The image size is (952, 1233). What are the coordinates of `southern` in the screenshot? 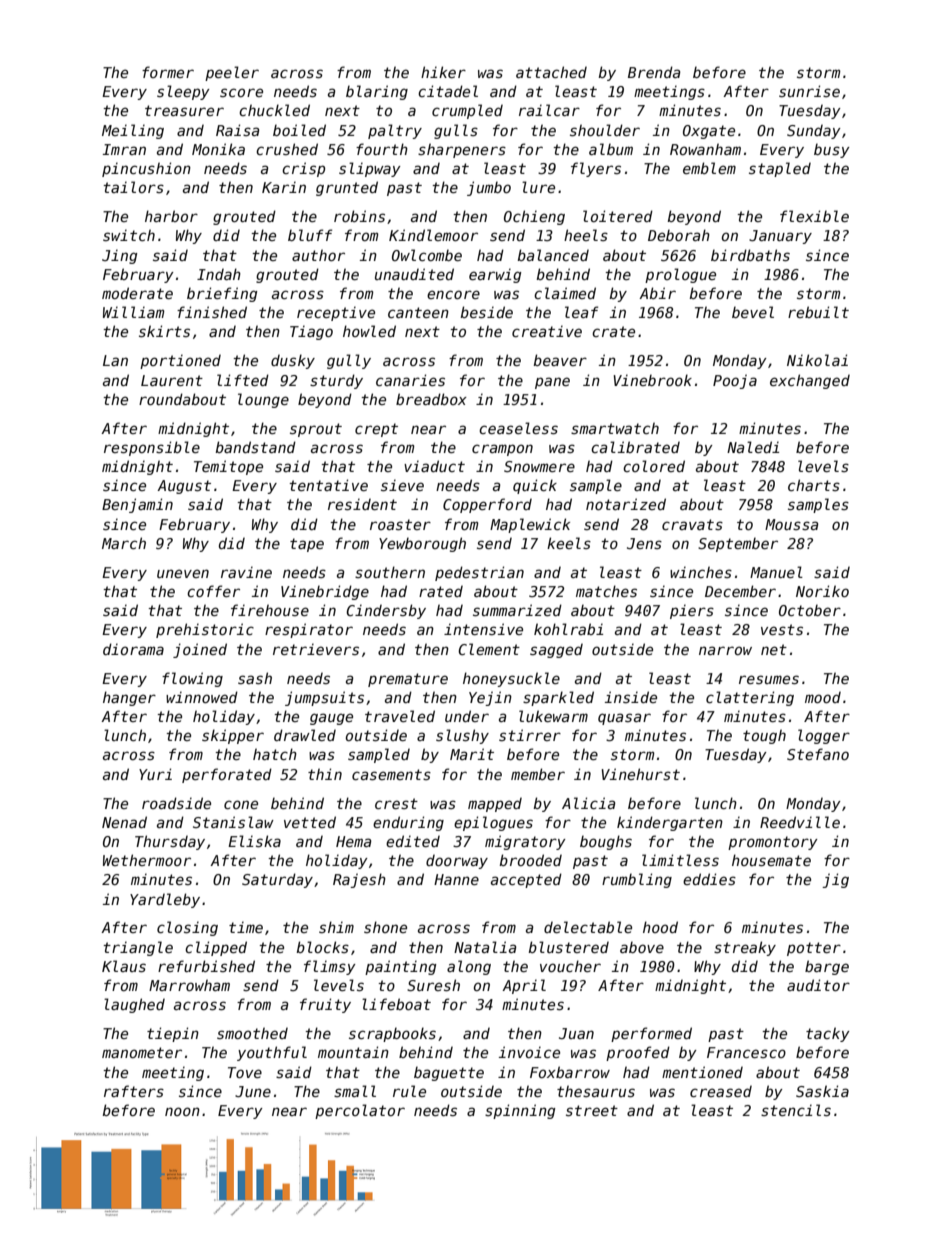 It's located at (390, 572).
